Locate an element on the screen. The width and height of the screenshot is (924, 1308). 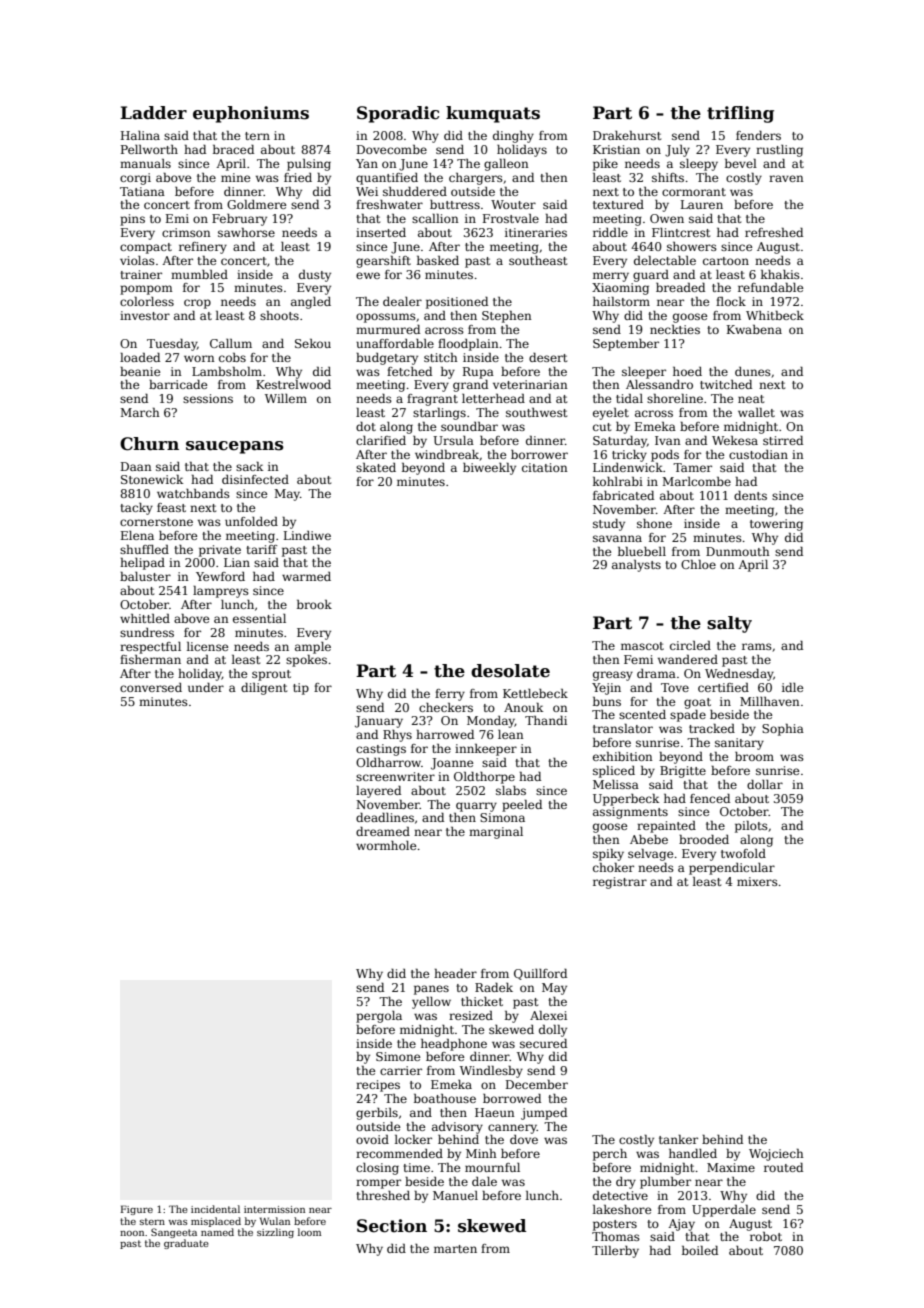
trifling is located at coordinates (740, 114).
